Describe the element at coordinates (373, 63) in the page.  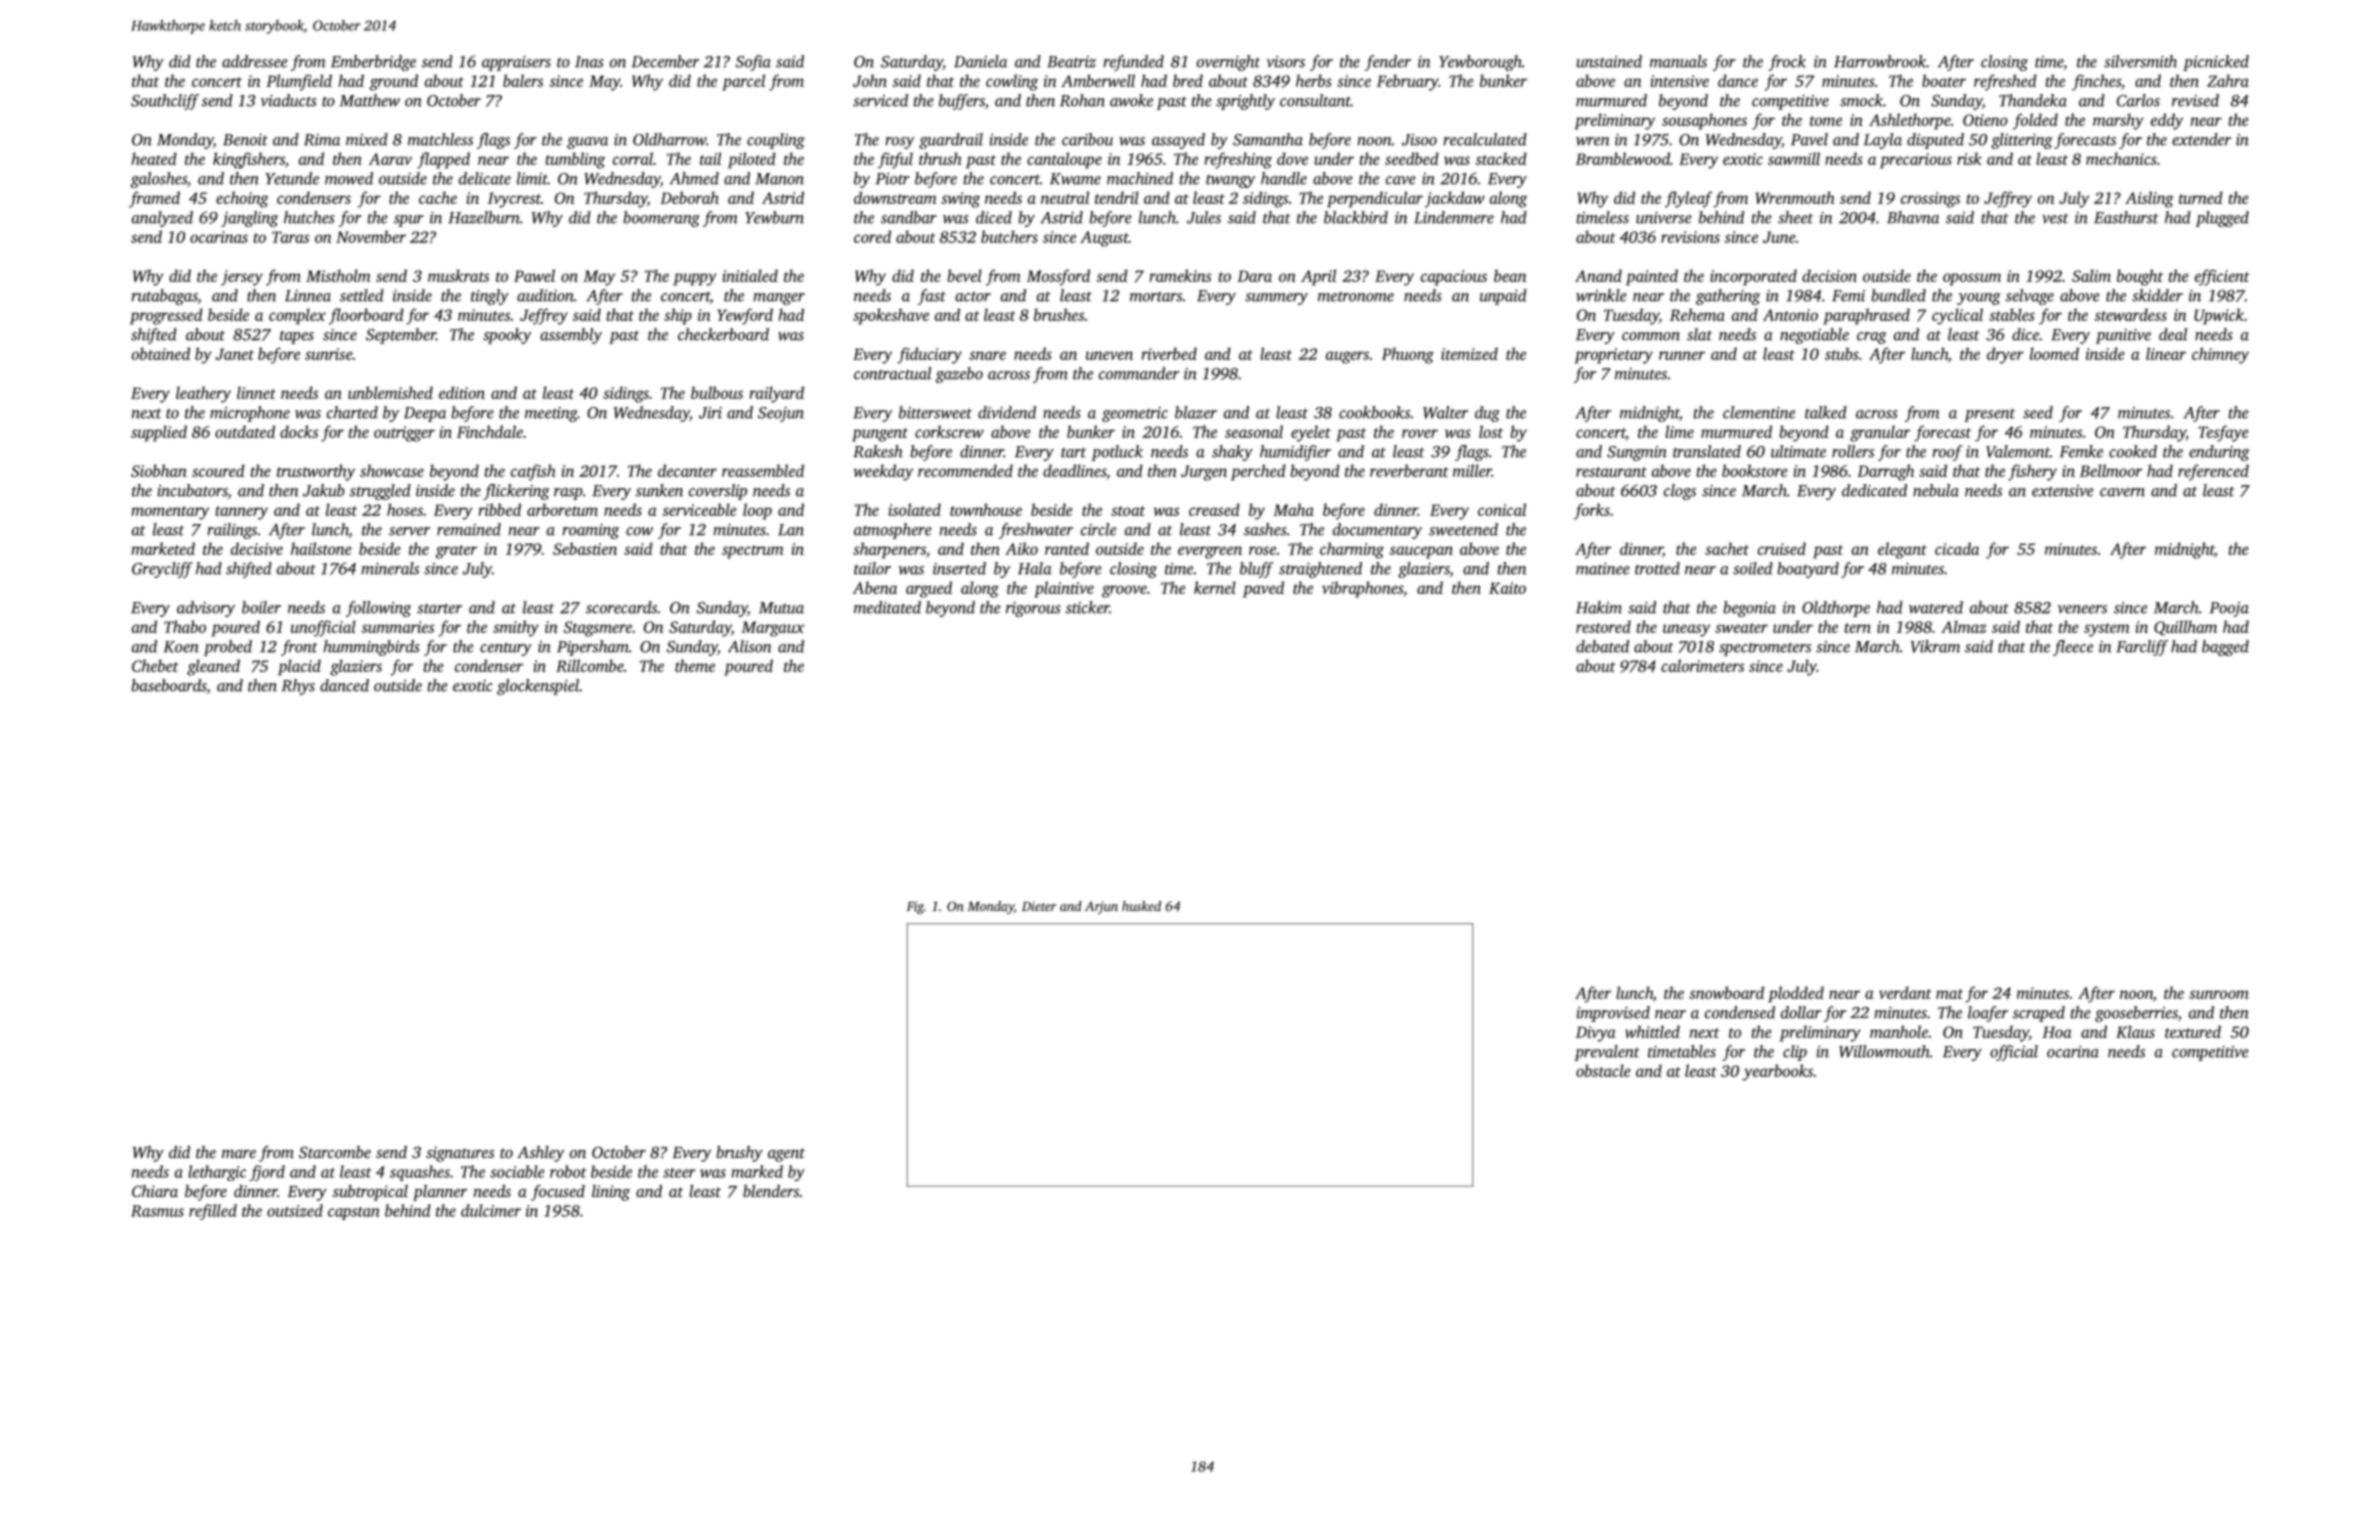
I see `Emberbridge` at that location.
